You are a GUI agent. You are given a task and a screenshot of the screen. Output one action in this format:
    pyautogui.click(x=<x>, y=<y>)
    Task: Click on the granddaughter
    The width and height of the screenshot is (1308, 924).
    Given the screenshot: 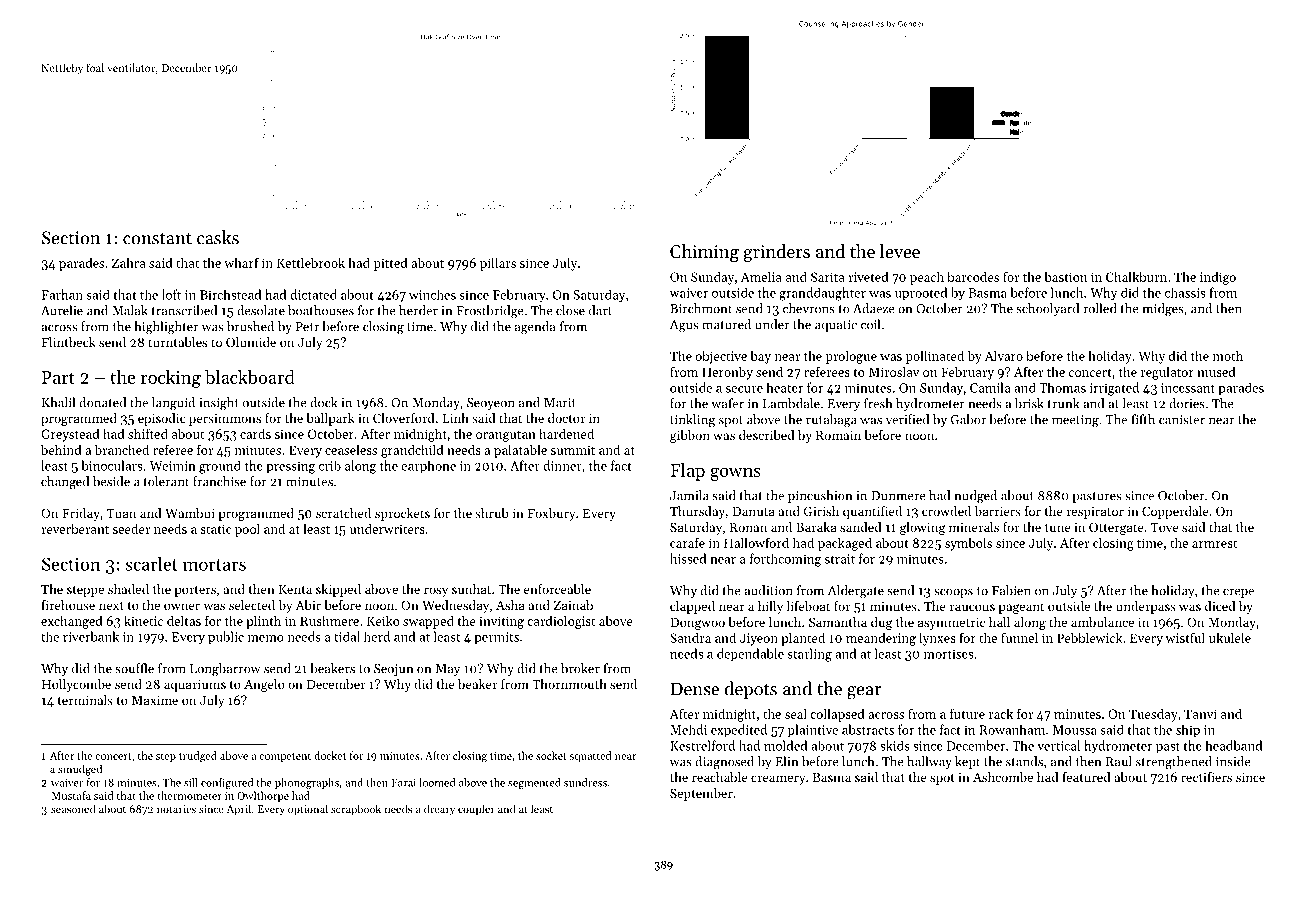 What is the action you would take?
    pyautogui.click(x=822, y=294)
